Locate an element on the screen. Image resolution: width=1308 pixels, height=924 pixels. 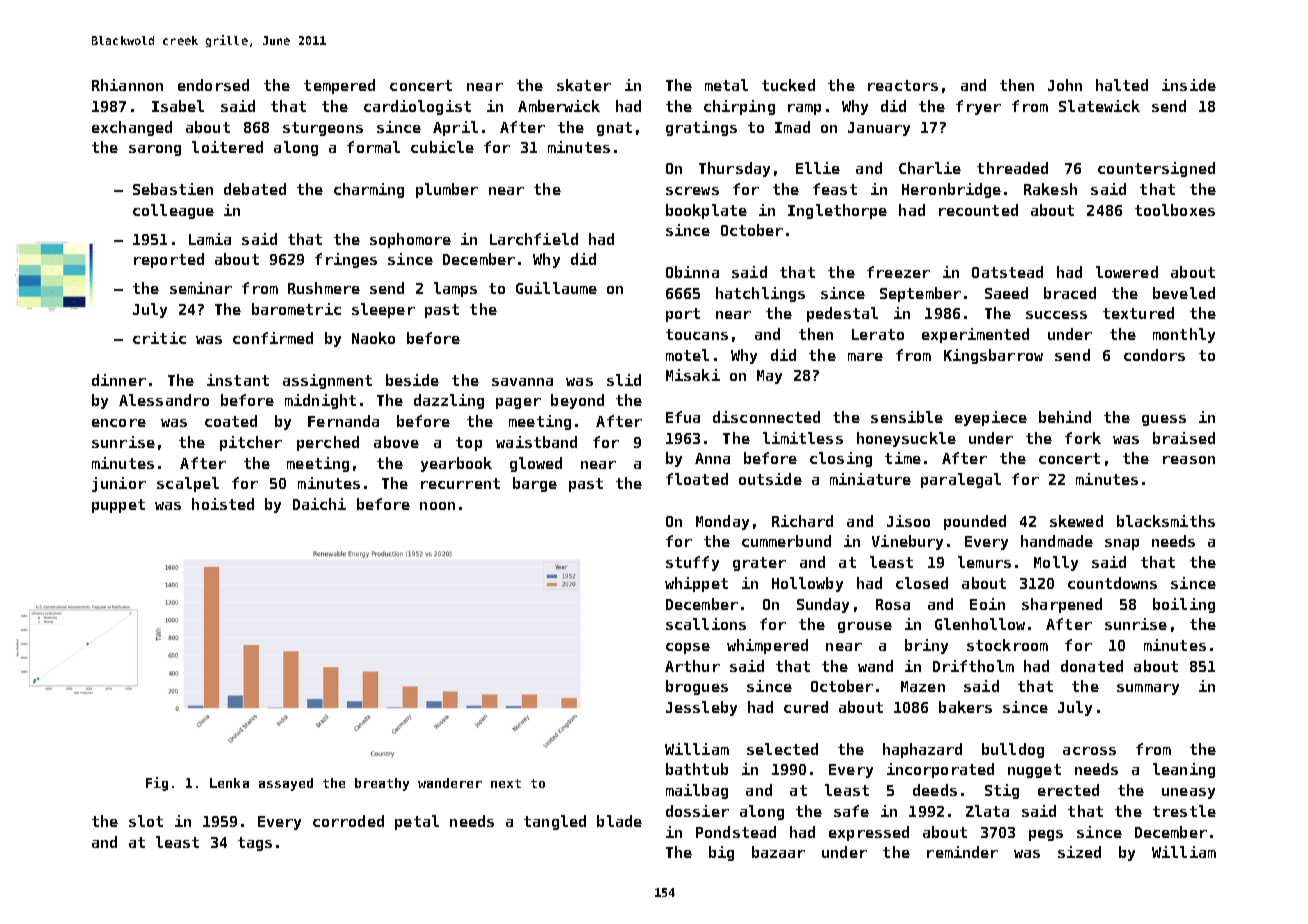
puppet is located at coordinates (118, 506).
